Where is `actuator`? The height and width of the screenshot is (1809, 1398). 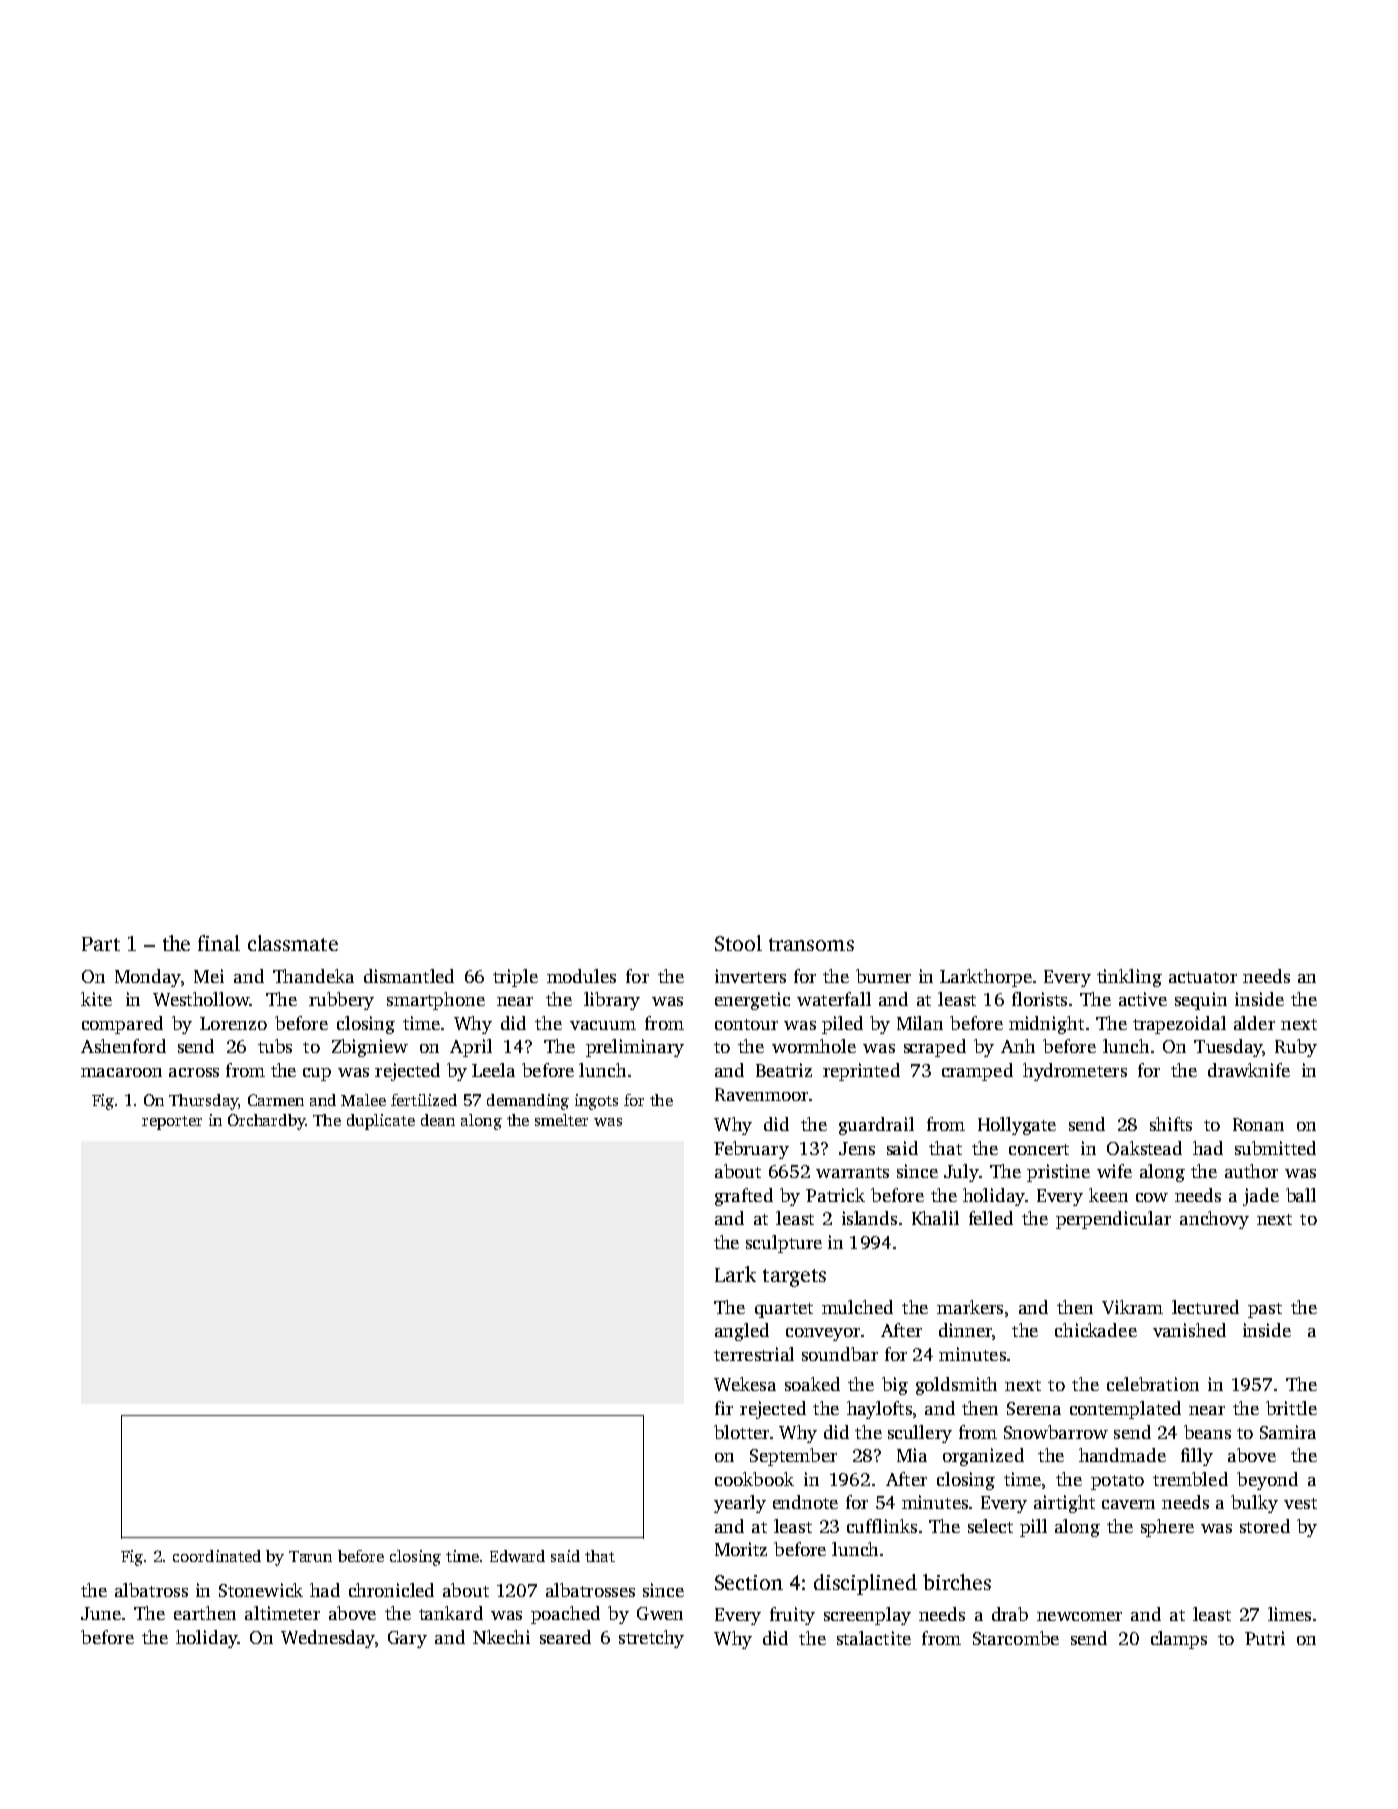 actuator is located at coordinates (1203, 977).
